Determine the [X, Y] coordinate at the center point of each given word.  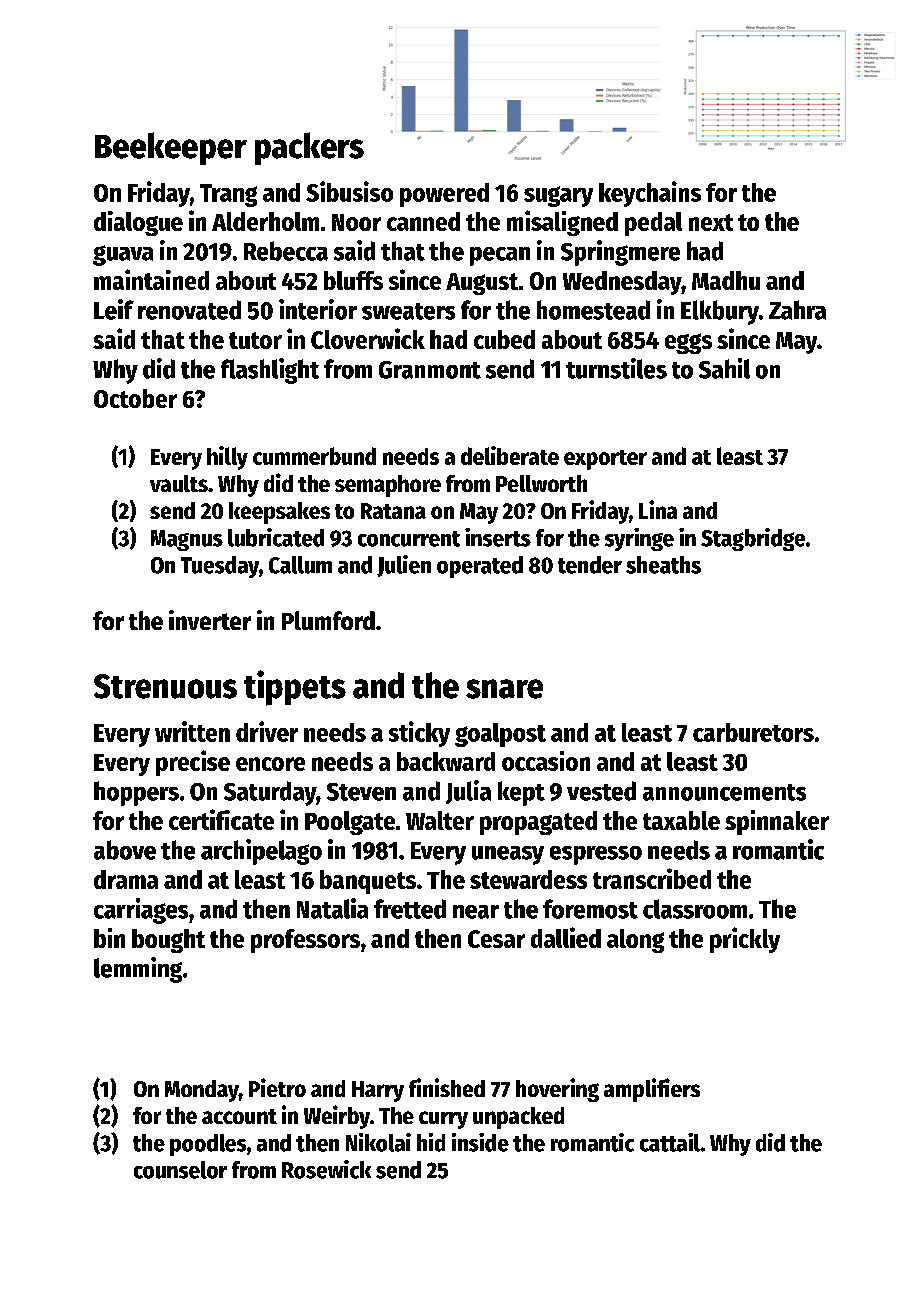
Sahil [724, 368]
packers [309, 148]
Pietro [277, 1087]
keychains [650, 194]
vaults [179, 483]
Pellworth [541, 483]
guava [123, 255]
